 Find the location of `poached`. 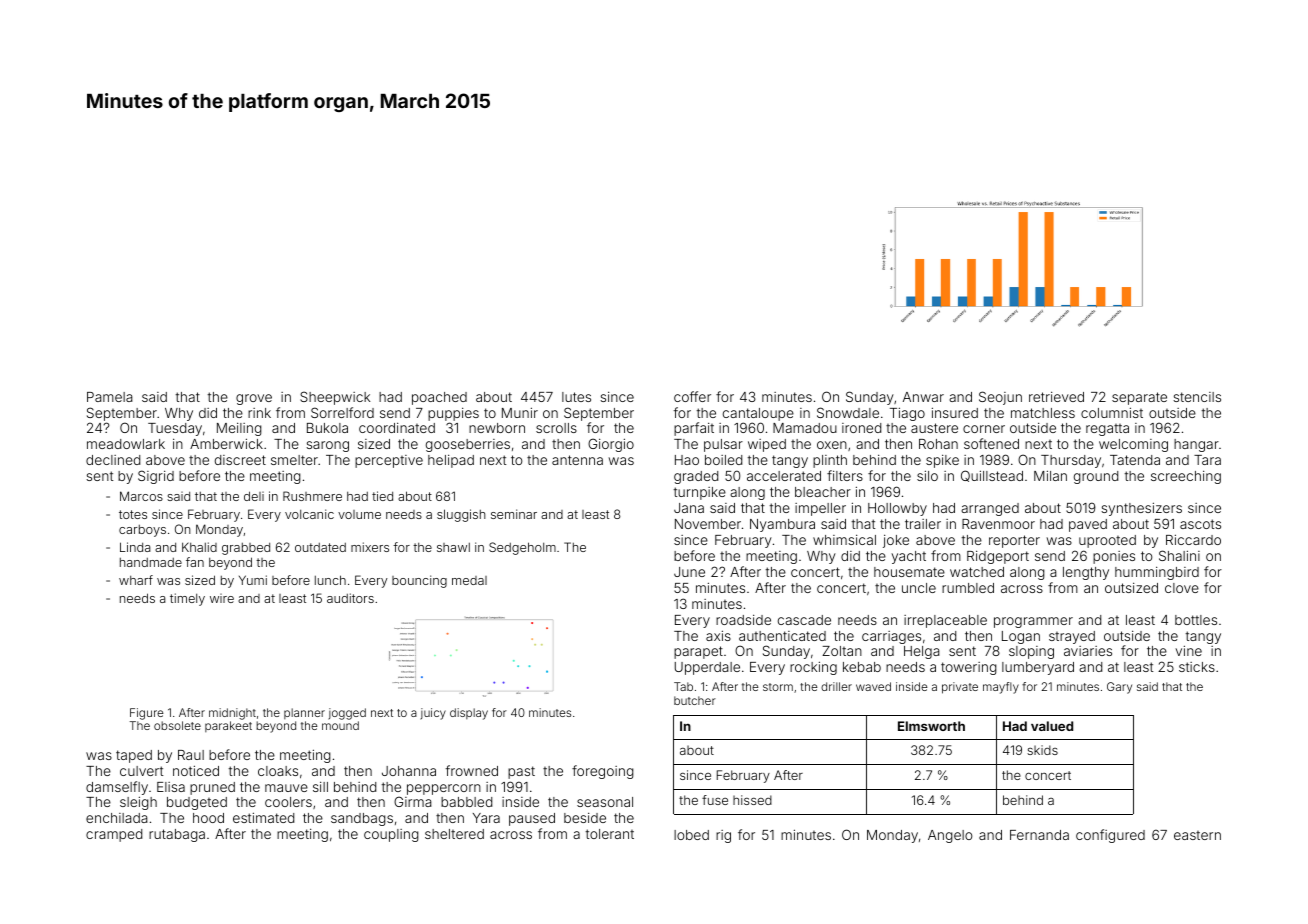

poached is located at coordinates (439, 398).
